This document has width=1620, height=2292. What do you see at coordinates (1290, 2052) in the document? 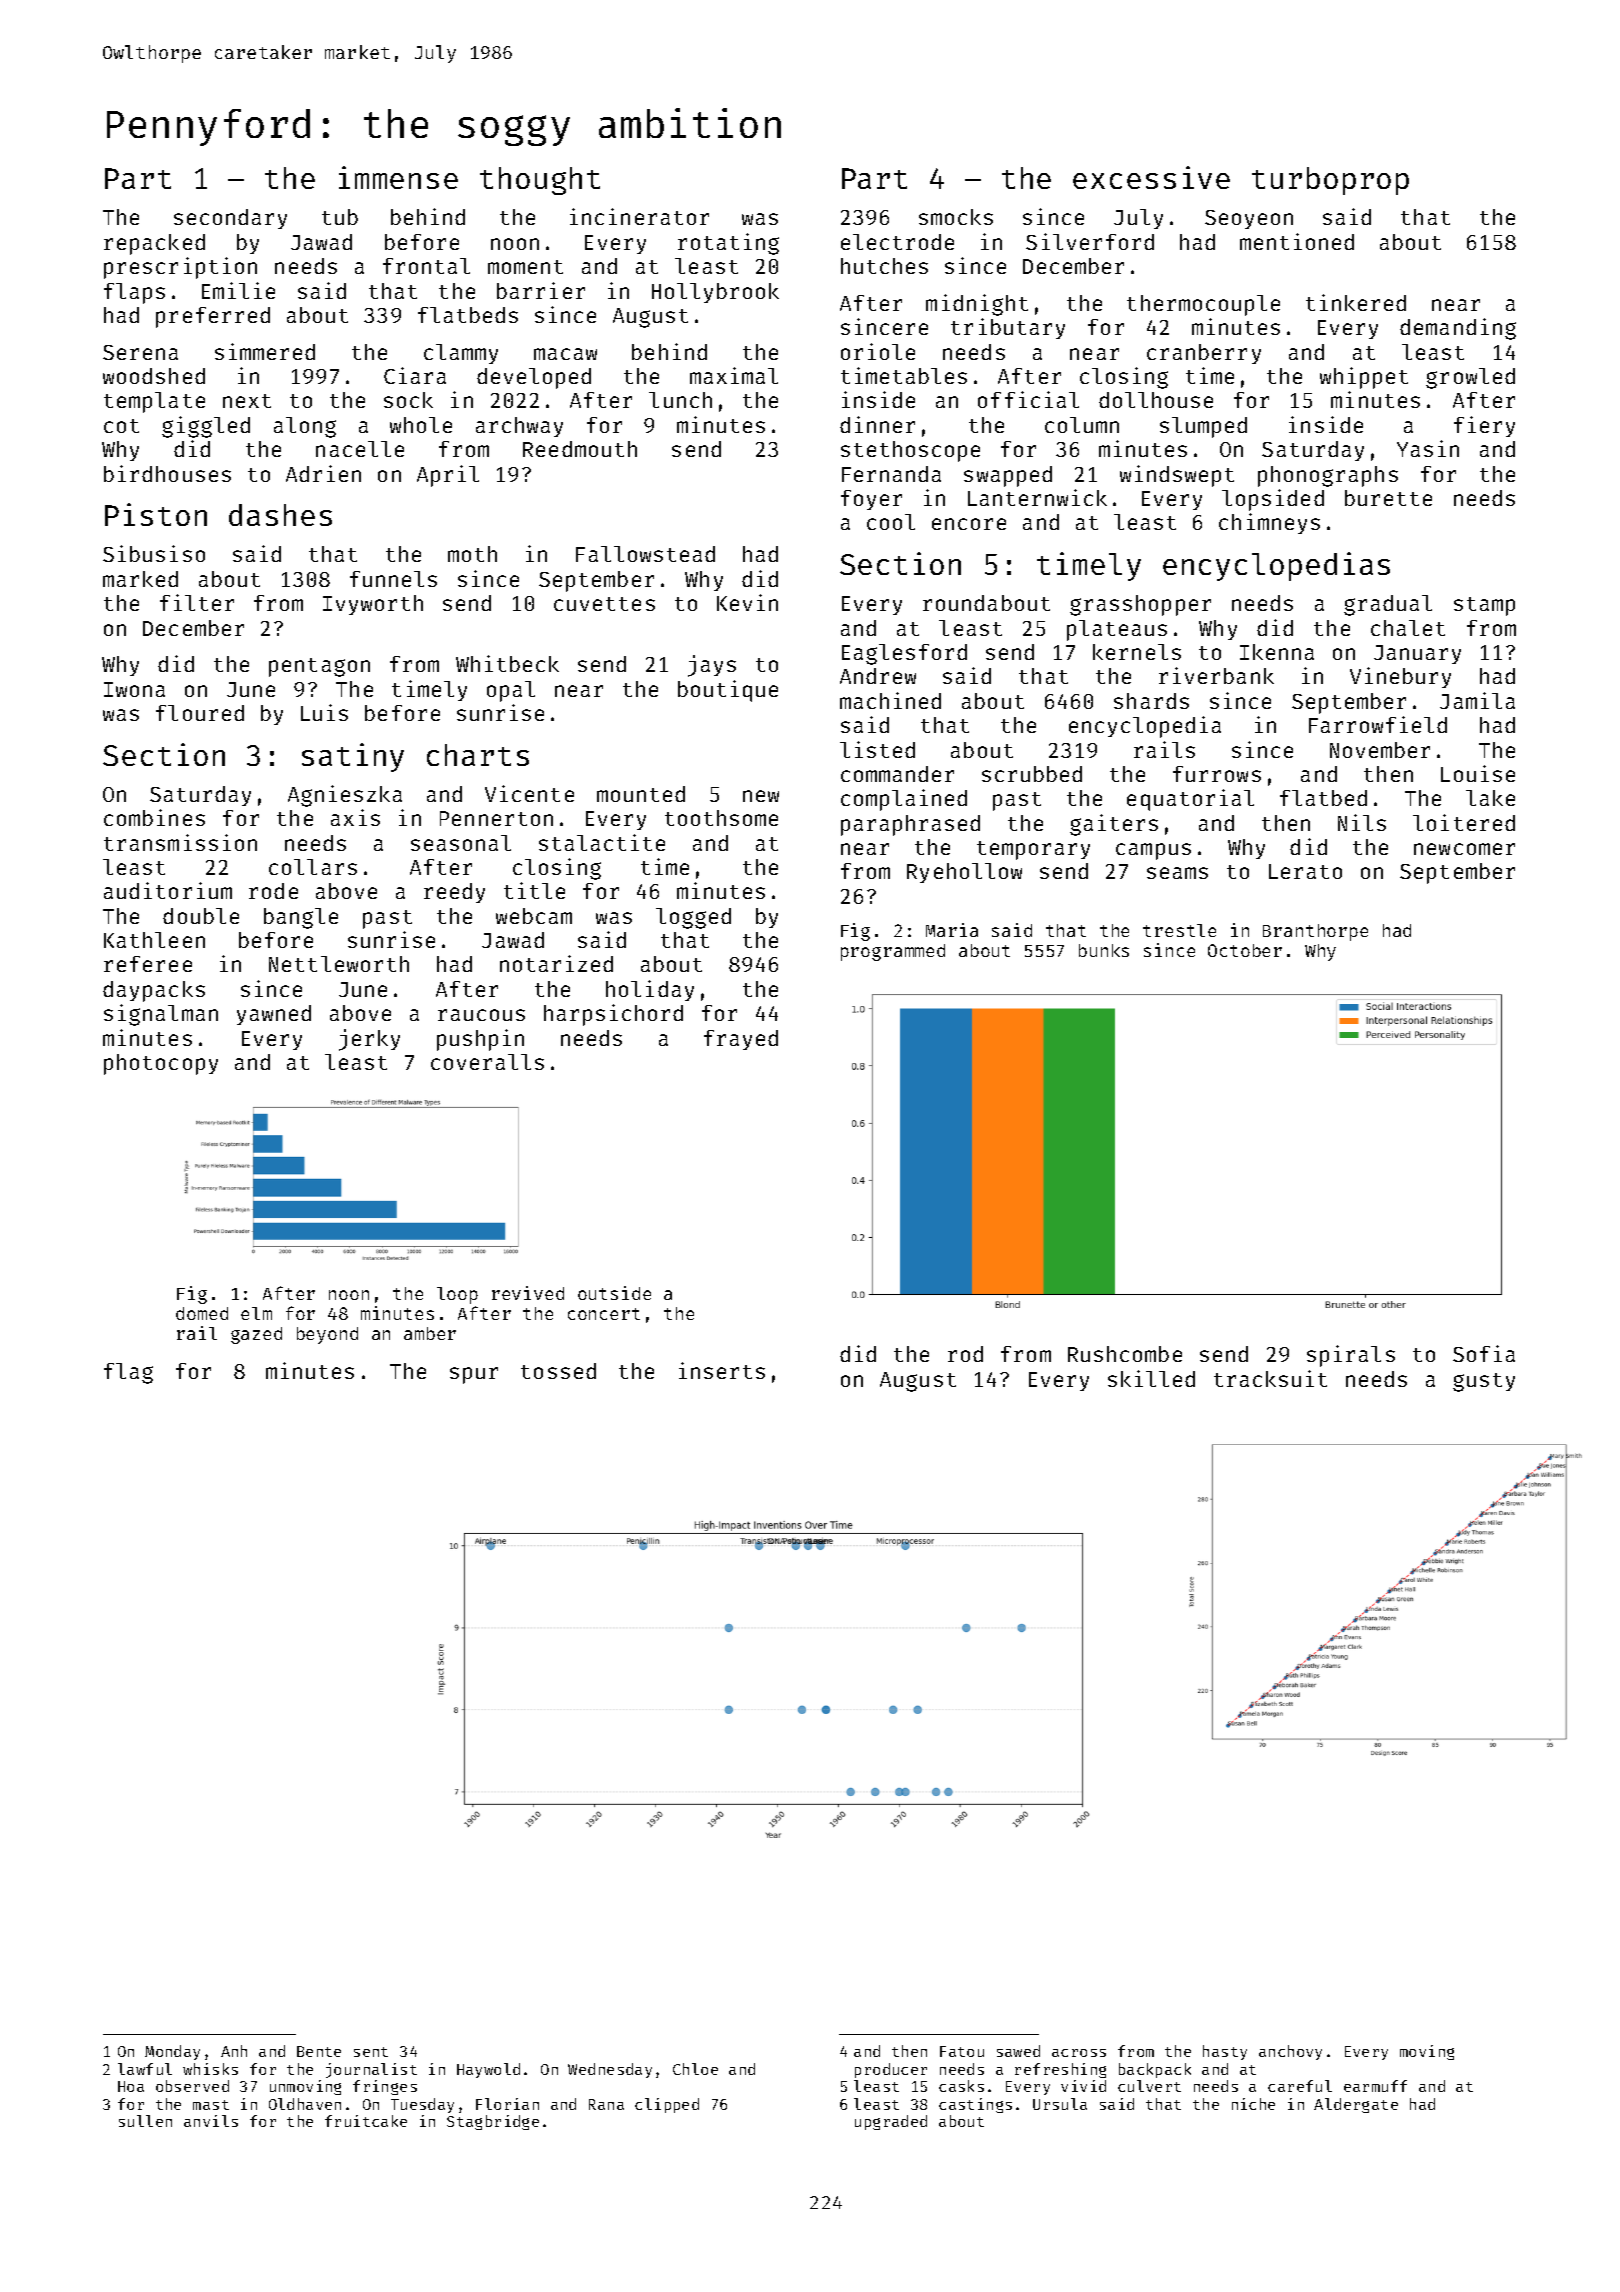
I see `anchovy` at bounding box center [1290, 2052].
